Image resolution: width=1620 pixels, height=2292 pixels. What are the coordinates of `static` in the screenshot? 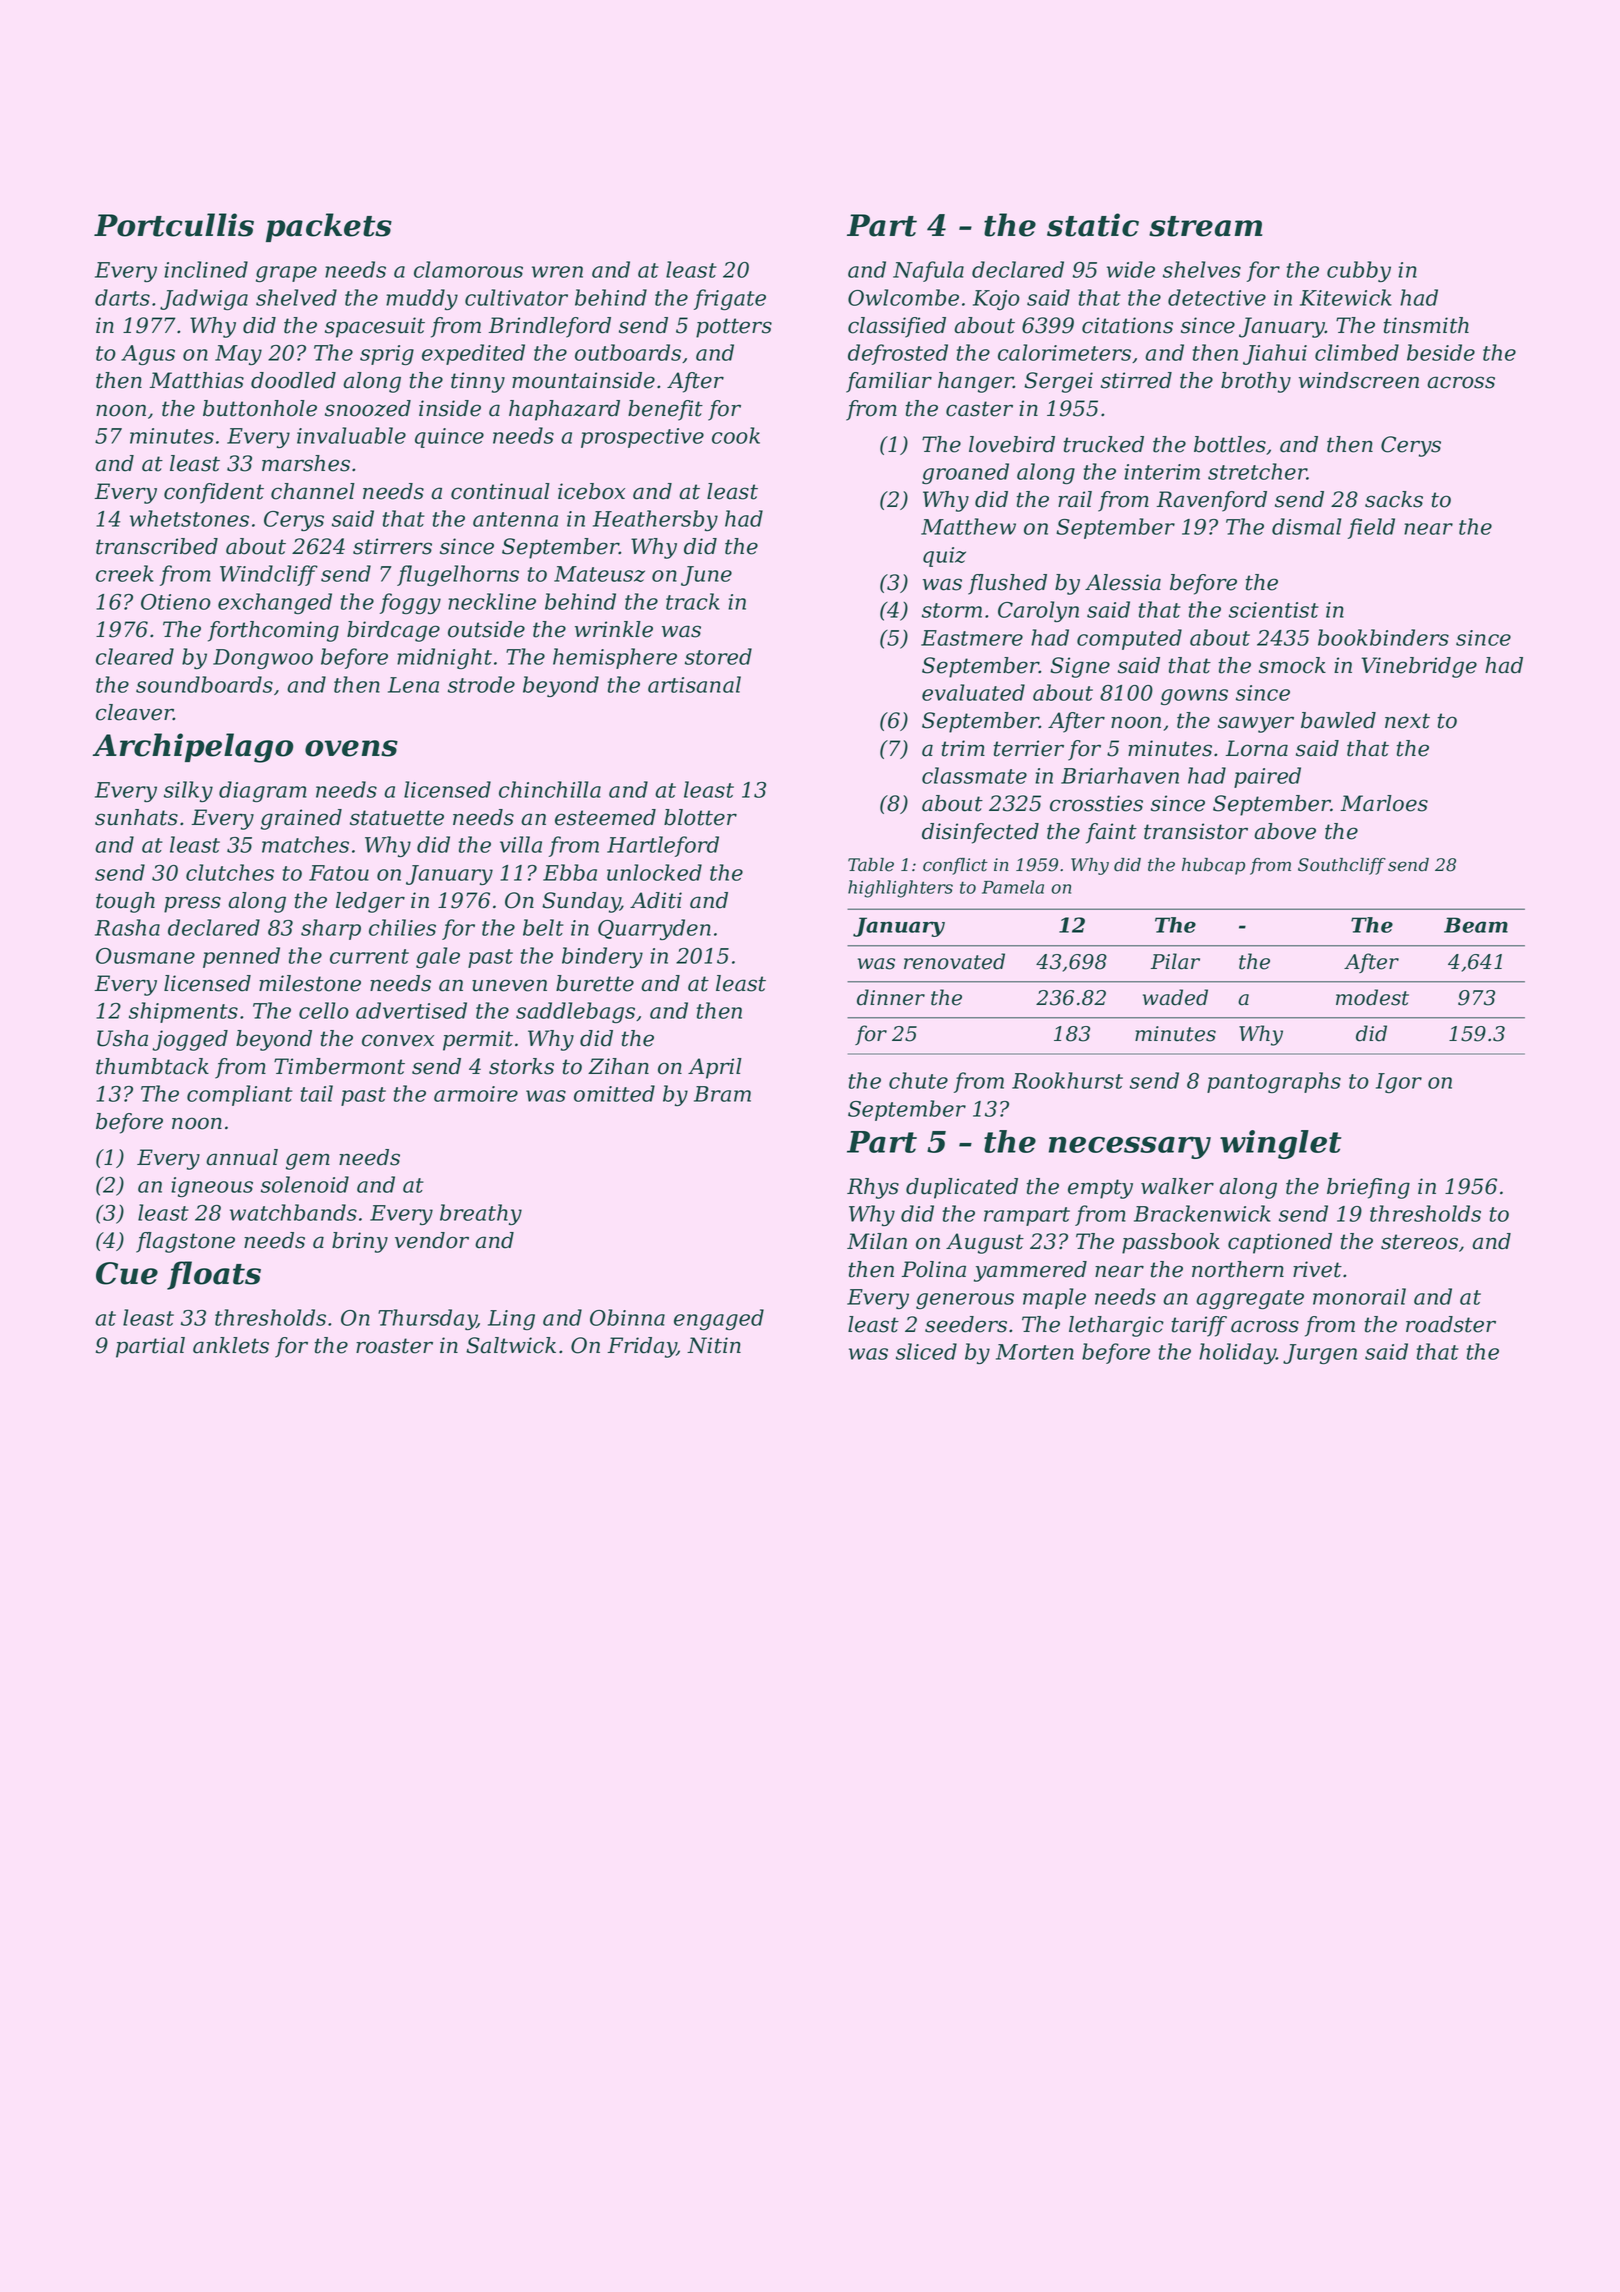 It's located at (1093, 225).
